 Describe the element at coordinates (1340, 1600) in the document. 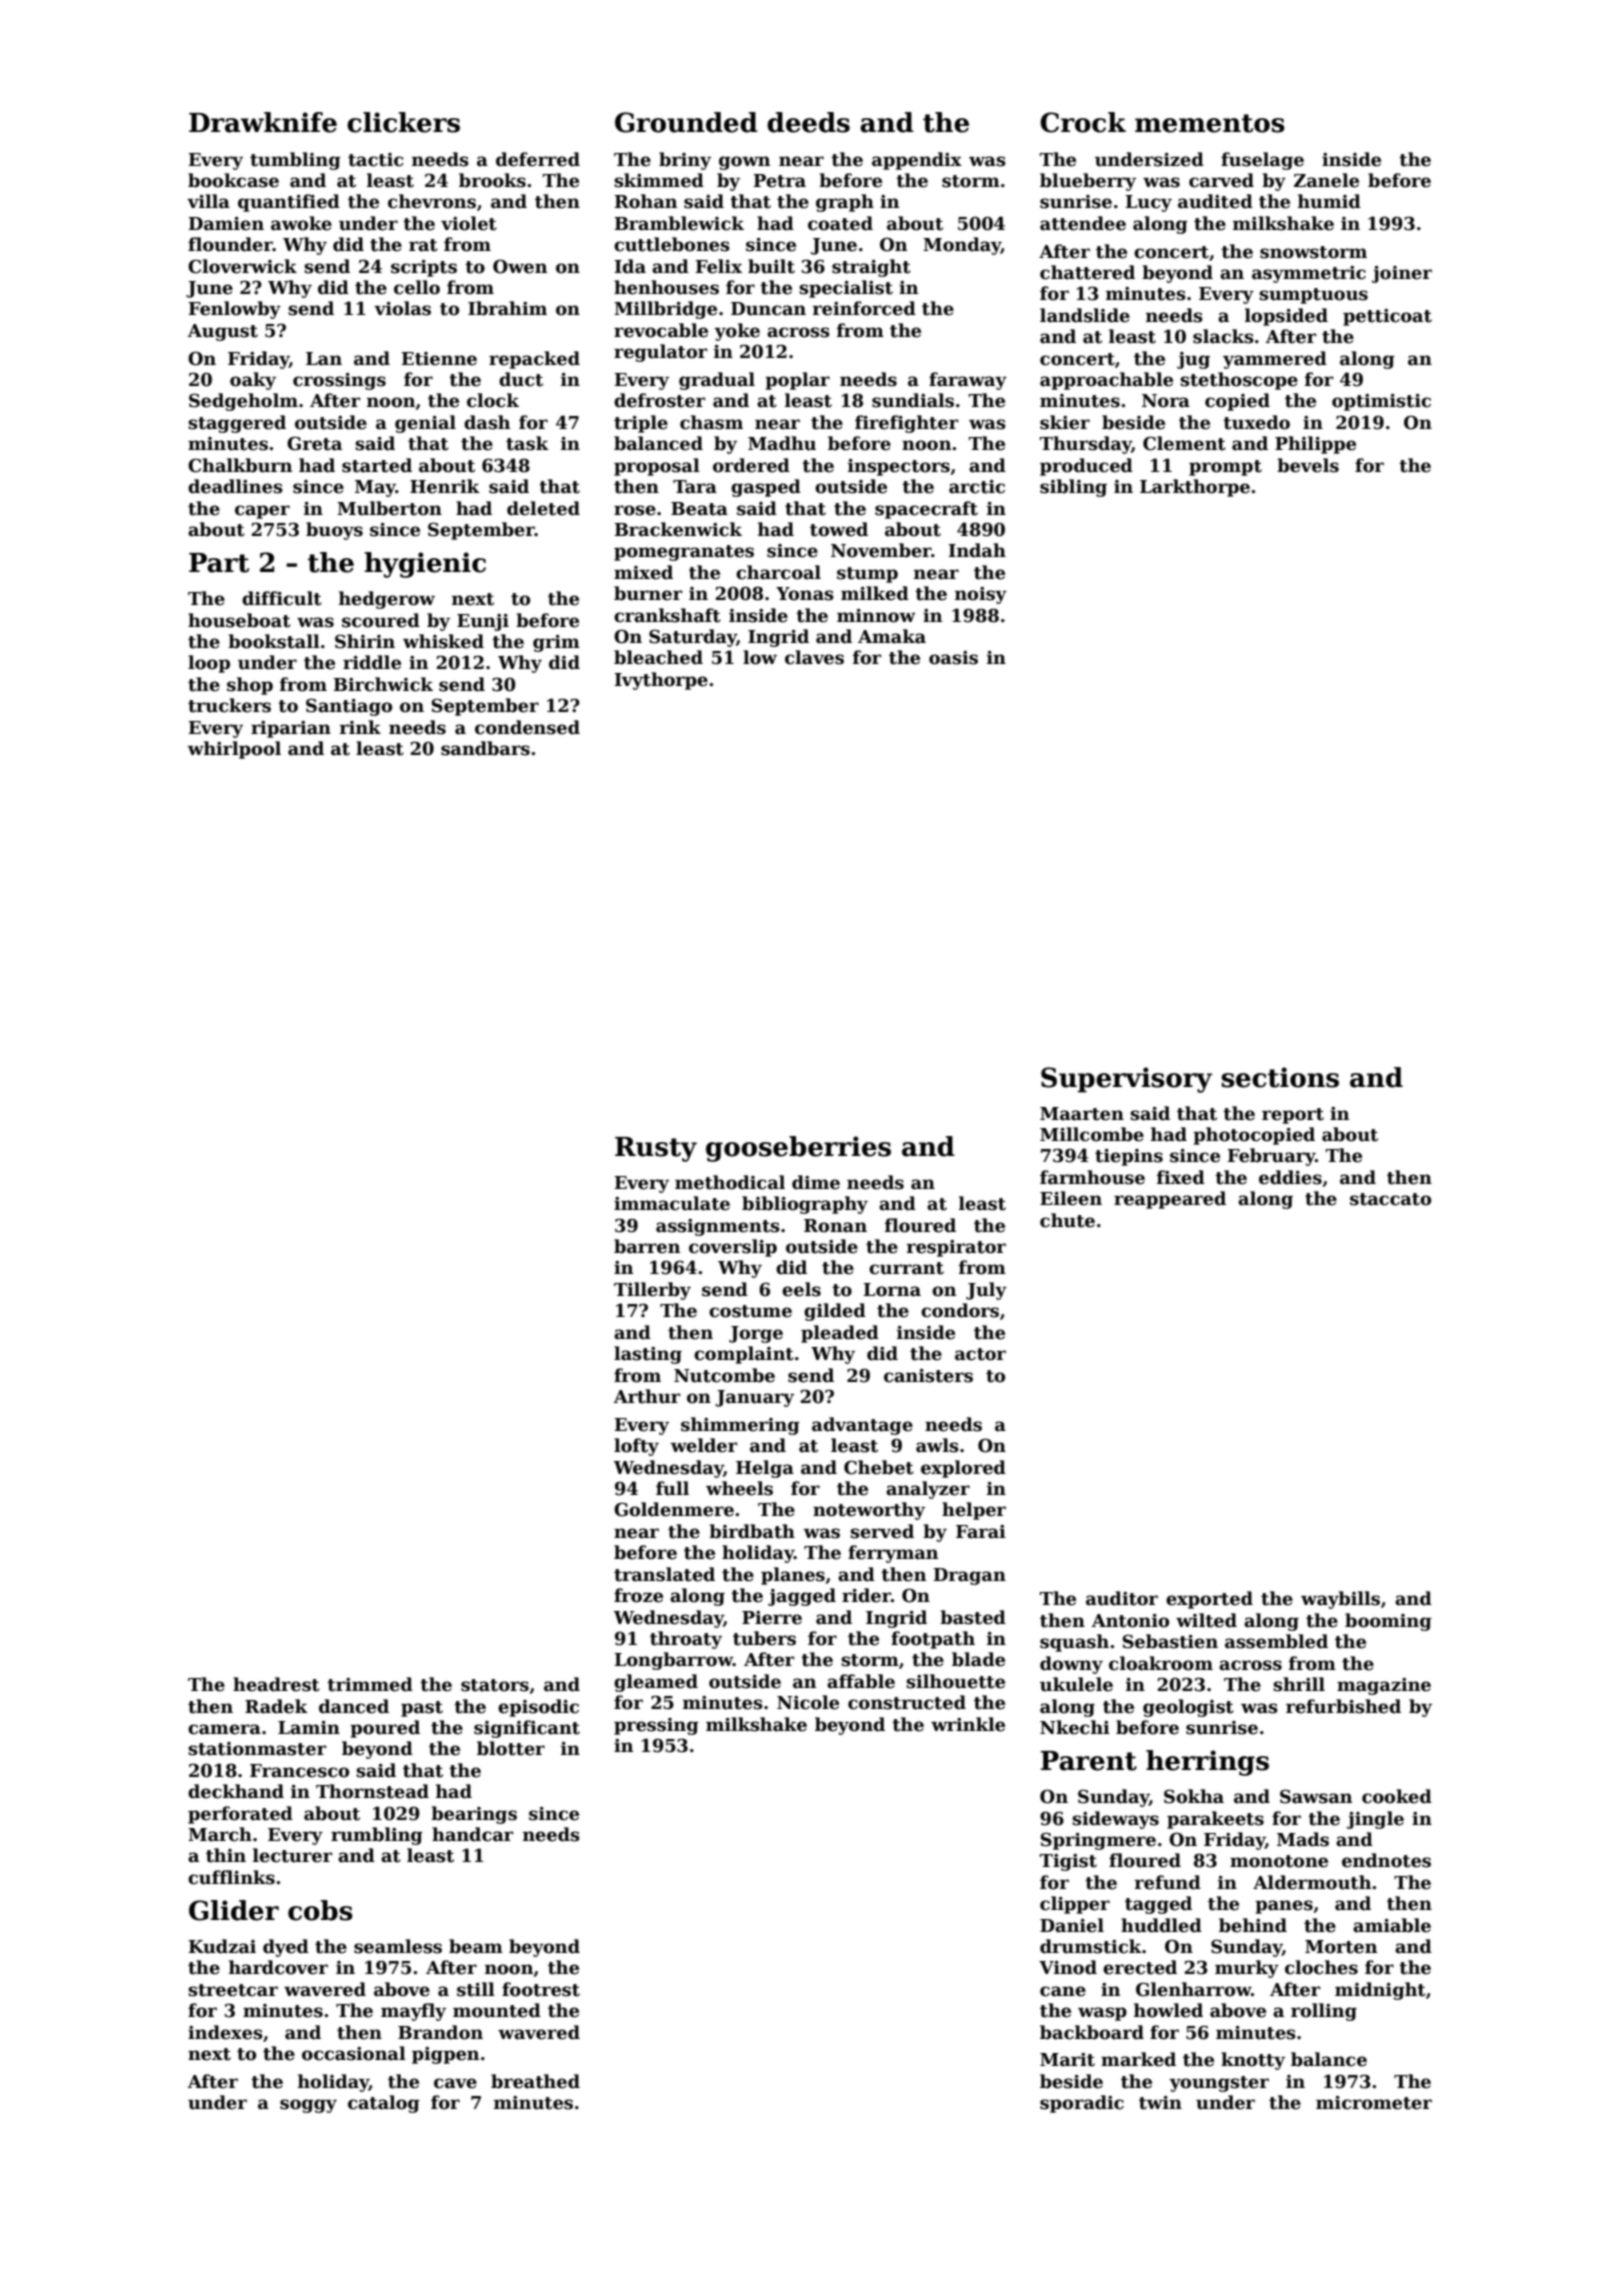

I see `waybills` at that location.
